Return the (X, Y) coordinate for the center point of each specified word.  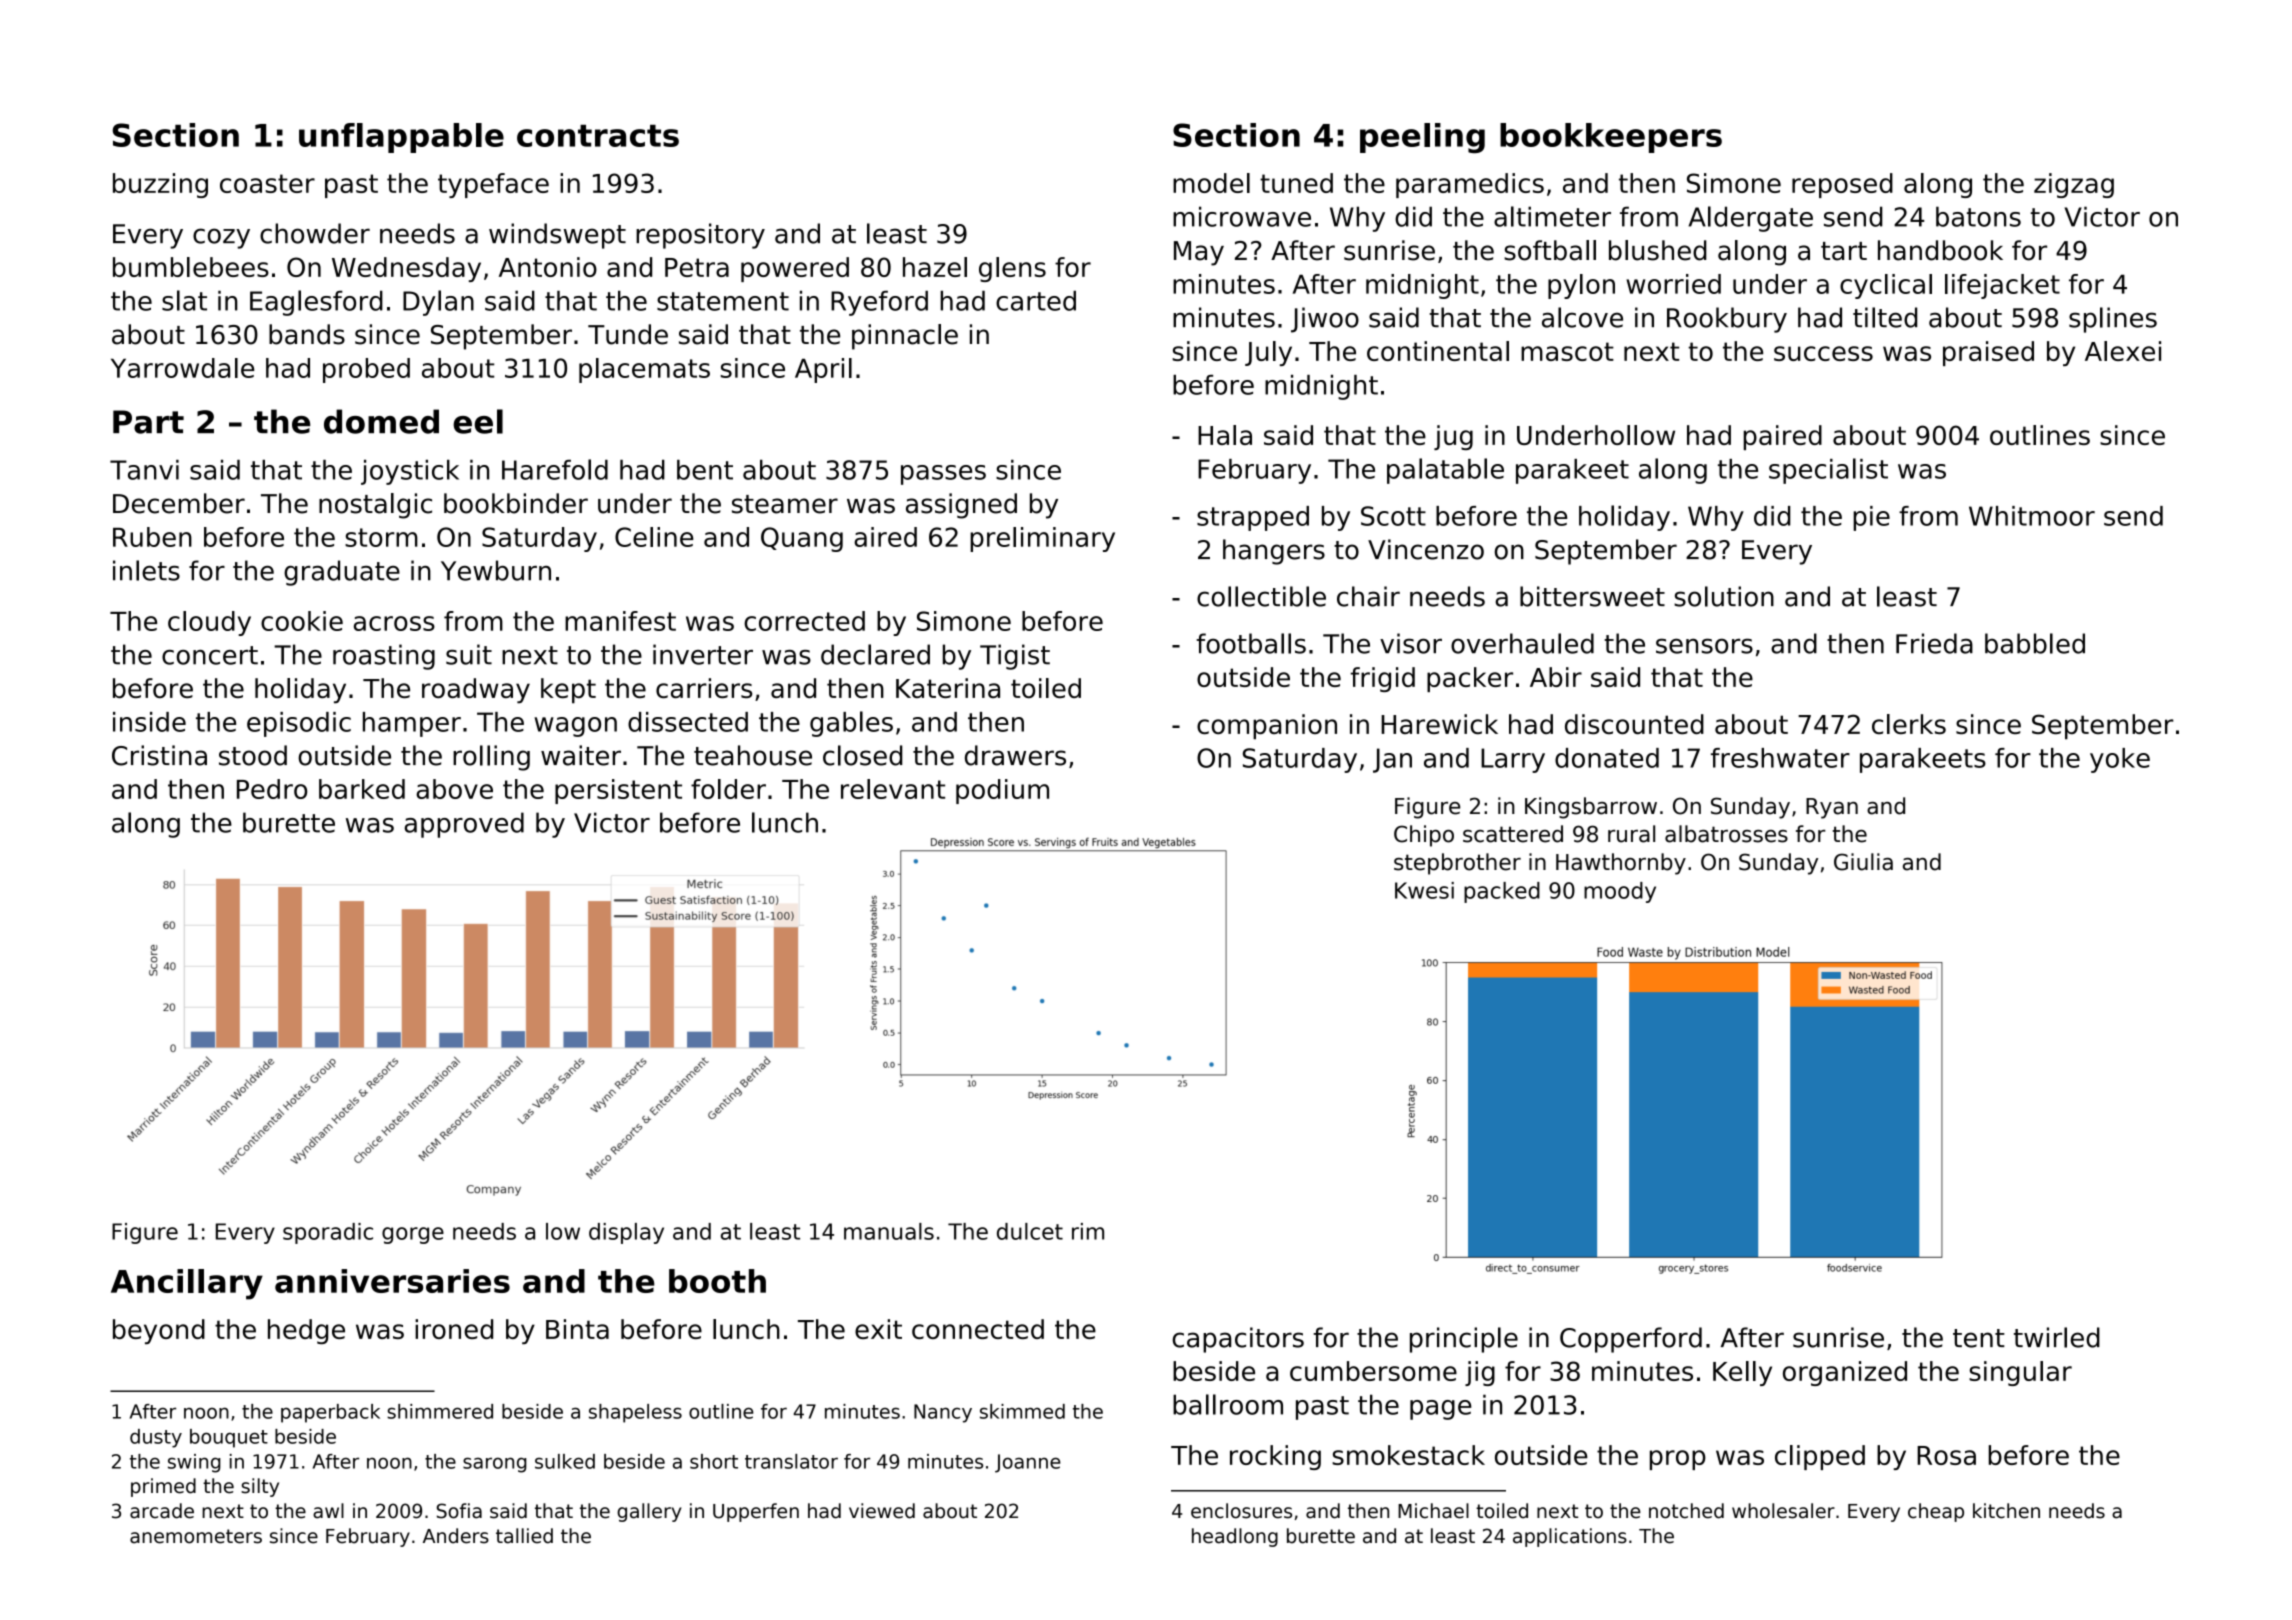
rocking (1275, 1457)
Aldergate (1750, 219)
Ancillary (187, 1284)
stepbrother (1457, 864)
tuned (1296, 183)
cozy (221, 238)
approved (464, 825)
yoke (2120, 760)
